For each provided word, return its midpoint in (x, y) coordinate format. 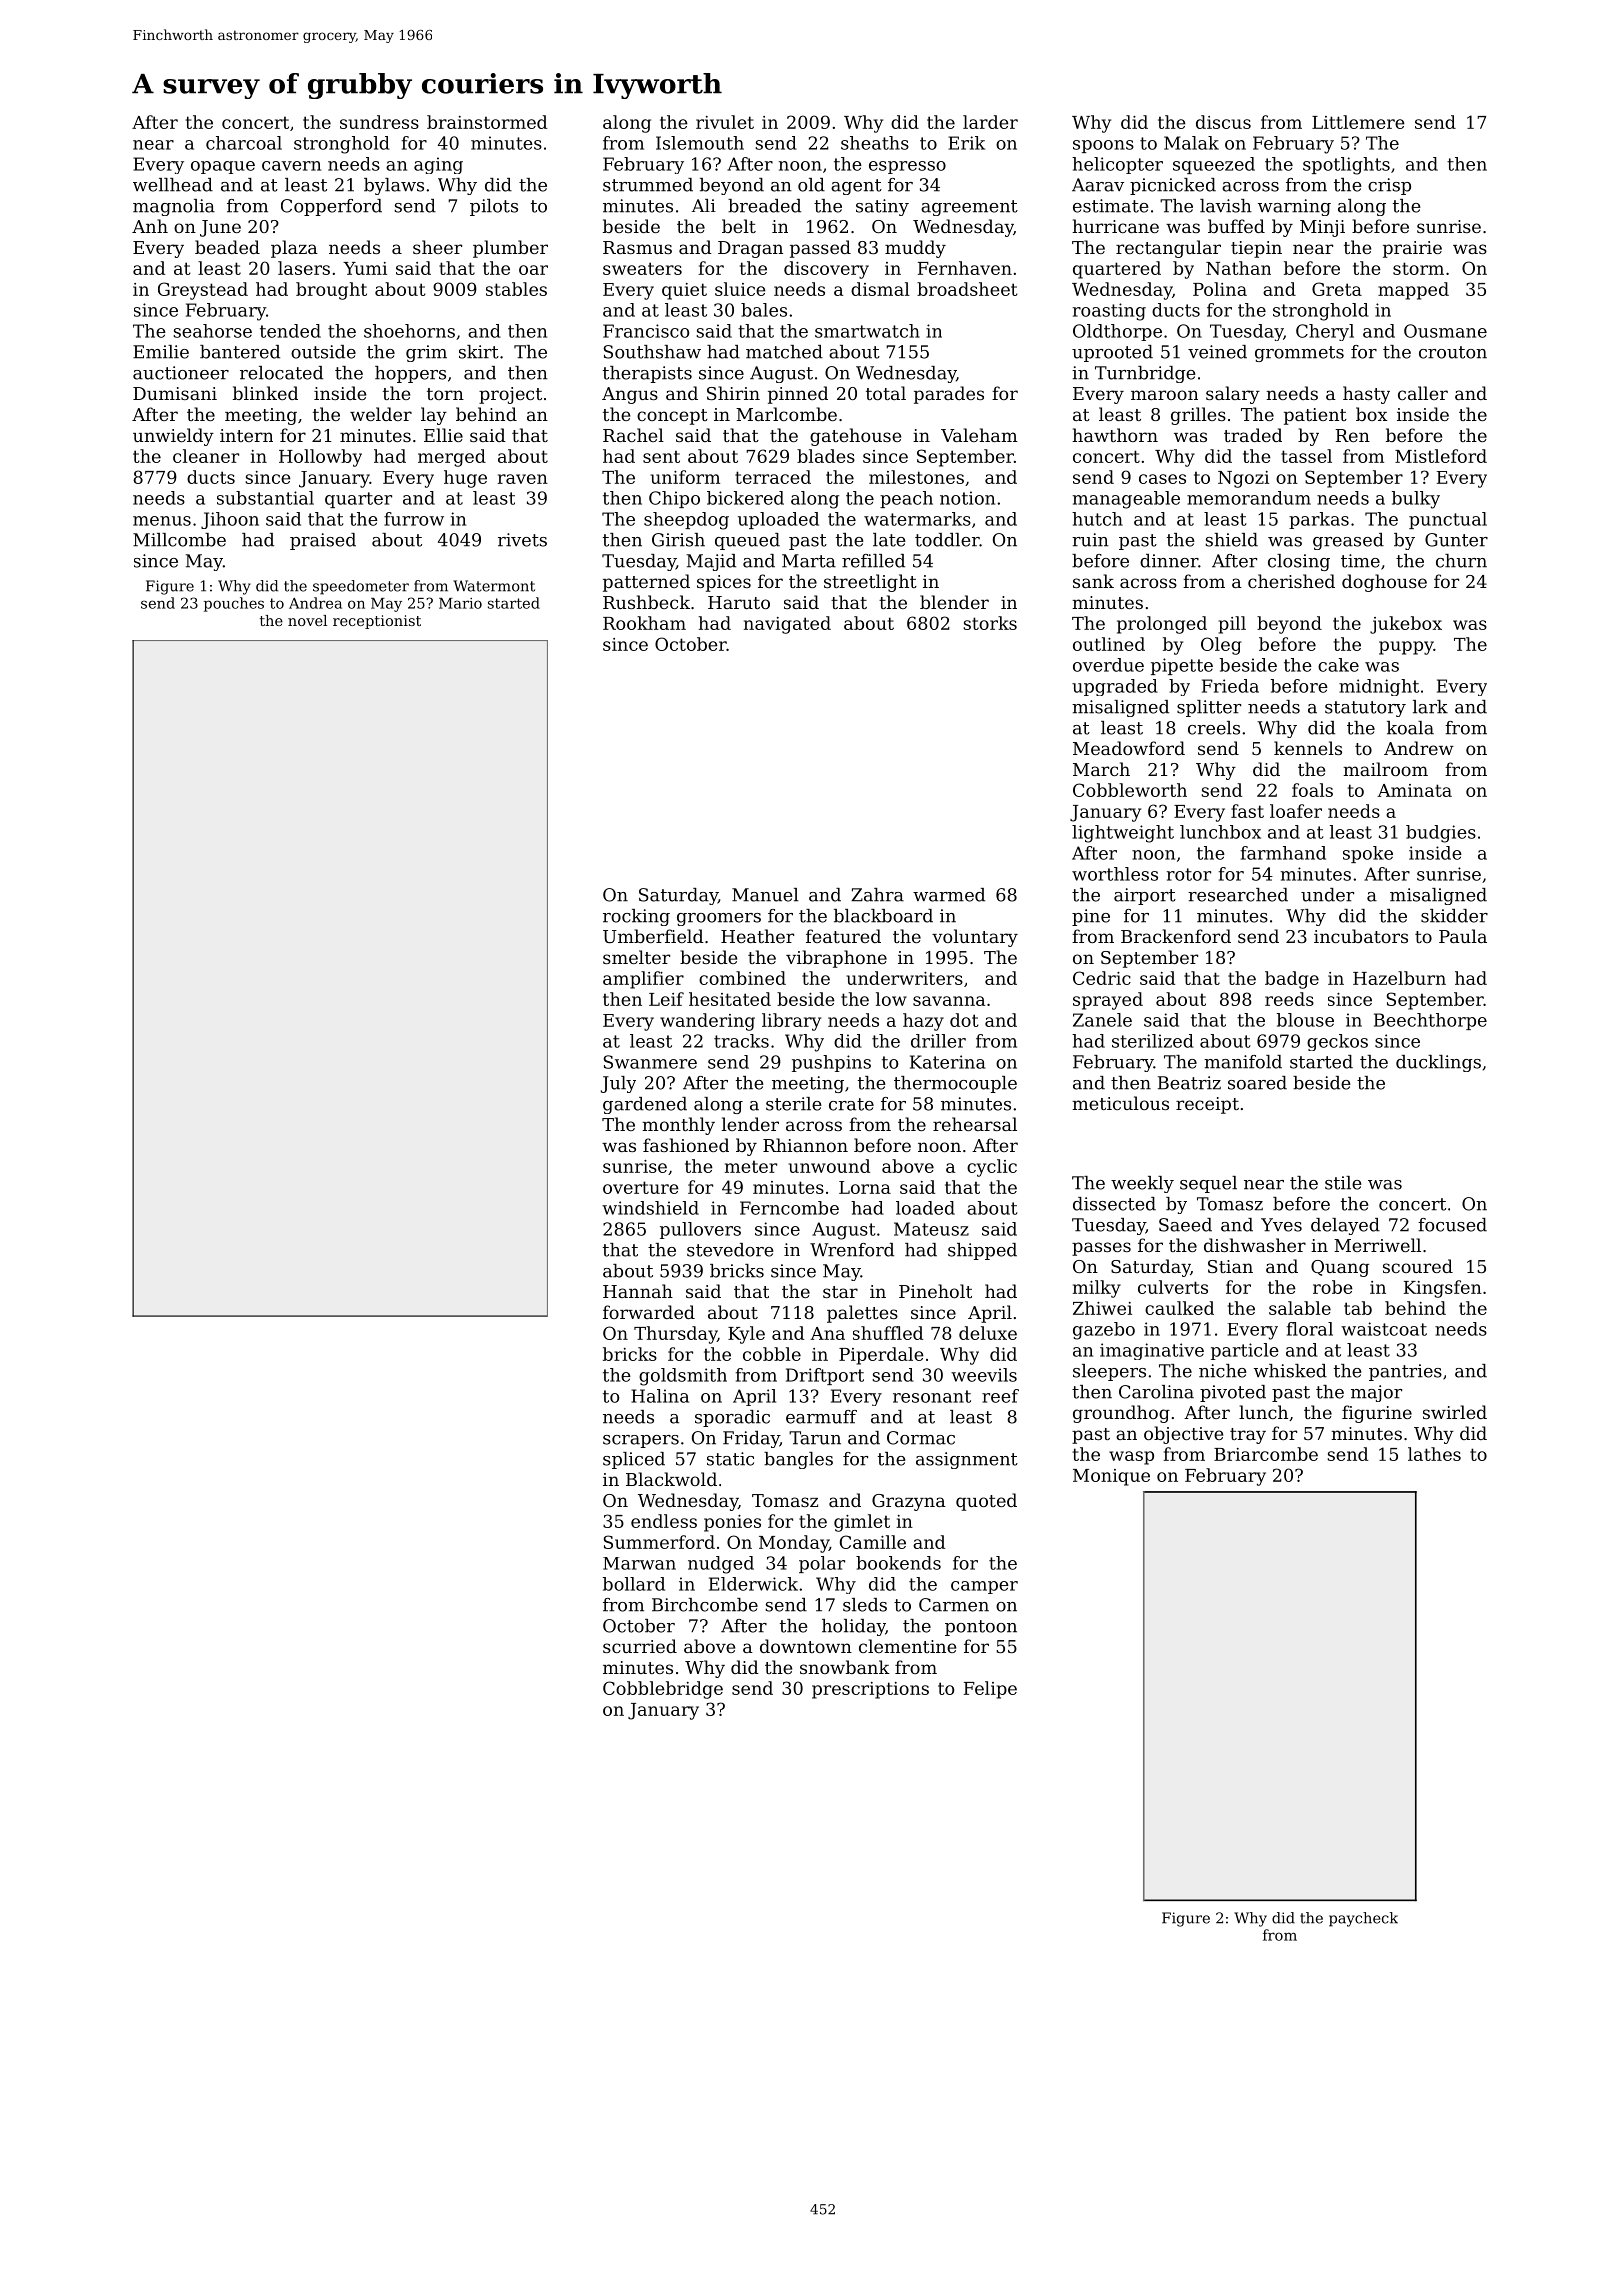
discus (1223, 122)
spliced (634, 1460)
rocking (636, 917)
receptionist (377, 622)
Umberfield (653, 936)
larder (990, 122)
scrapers (641, 1441)
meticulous (1120, 1103)
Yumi (365, 268)
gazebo (1104, 1331)
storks (990, 623)
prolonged (1162, 625)
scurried (640, 1646)
